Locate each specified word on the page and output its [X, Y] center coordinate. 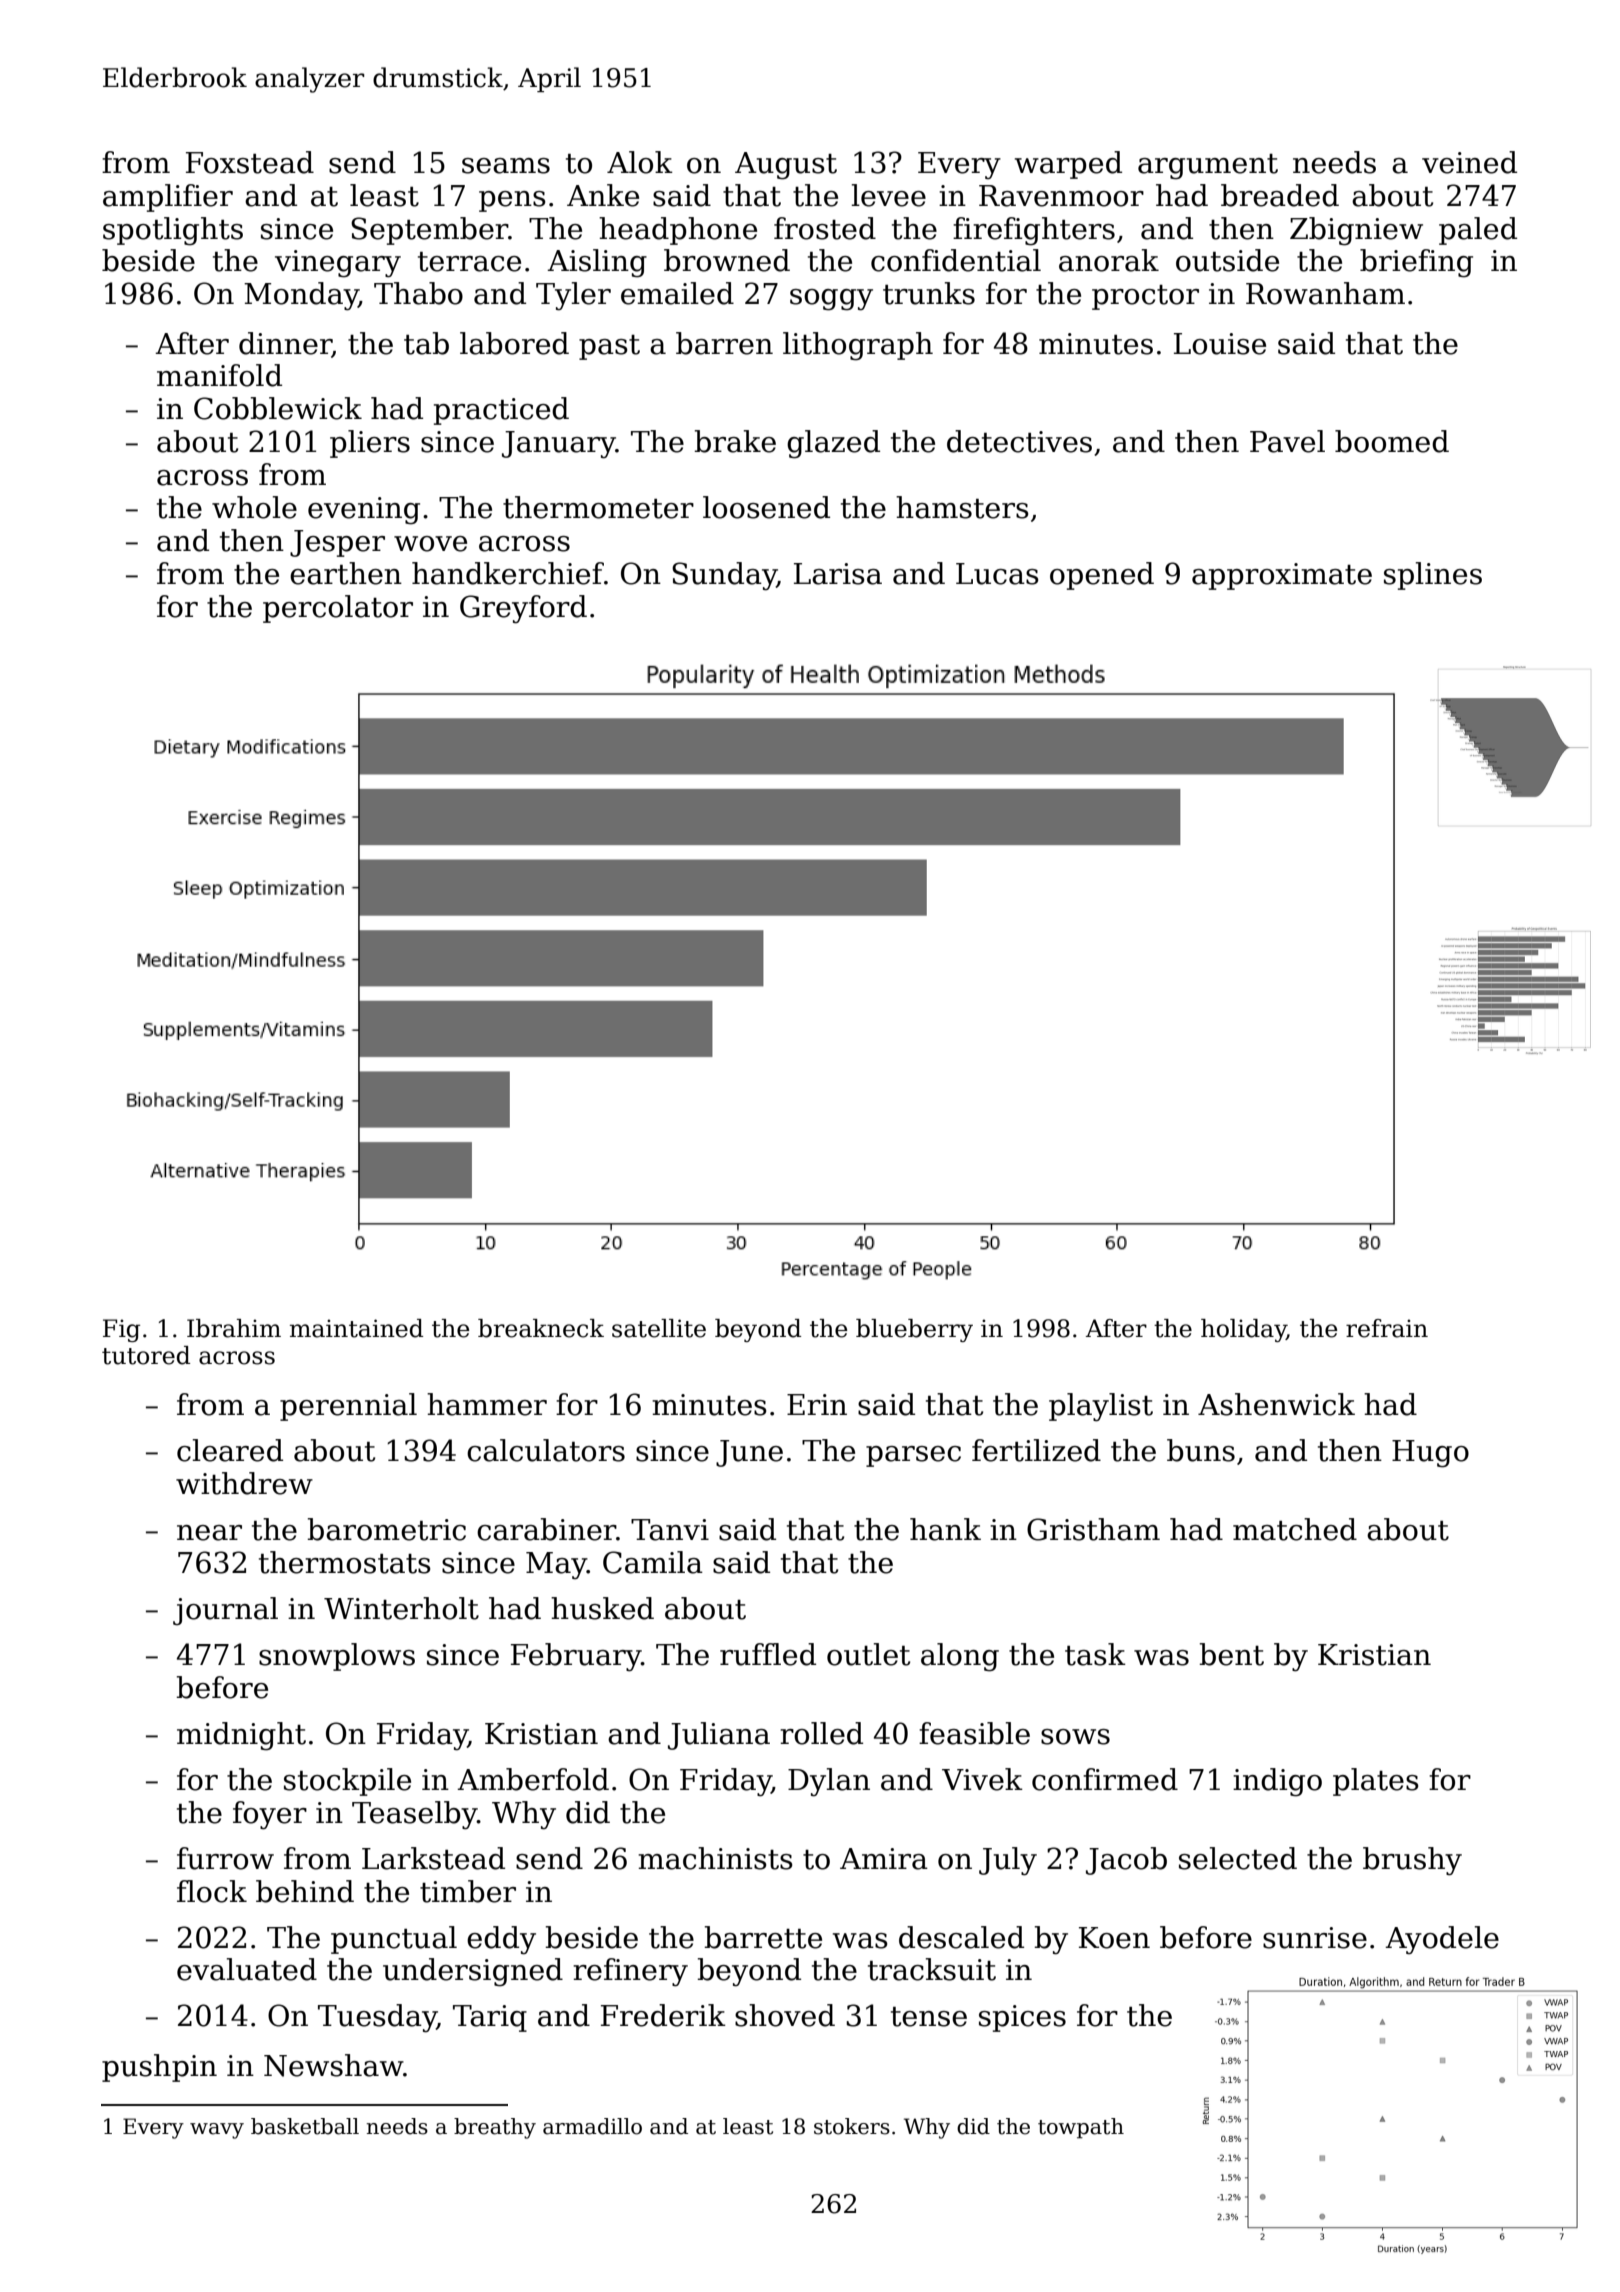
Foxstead [250, 162]
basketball [305, 2126]
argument [1208, 167]
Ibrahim [234, 1328]
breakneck [541, 1328]
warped [1068, 165]
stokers [852, 2126]
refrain [1387, 1328]
